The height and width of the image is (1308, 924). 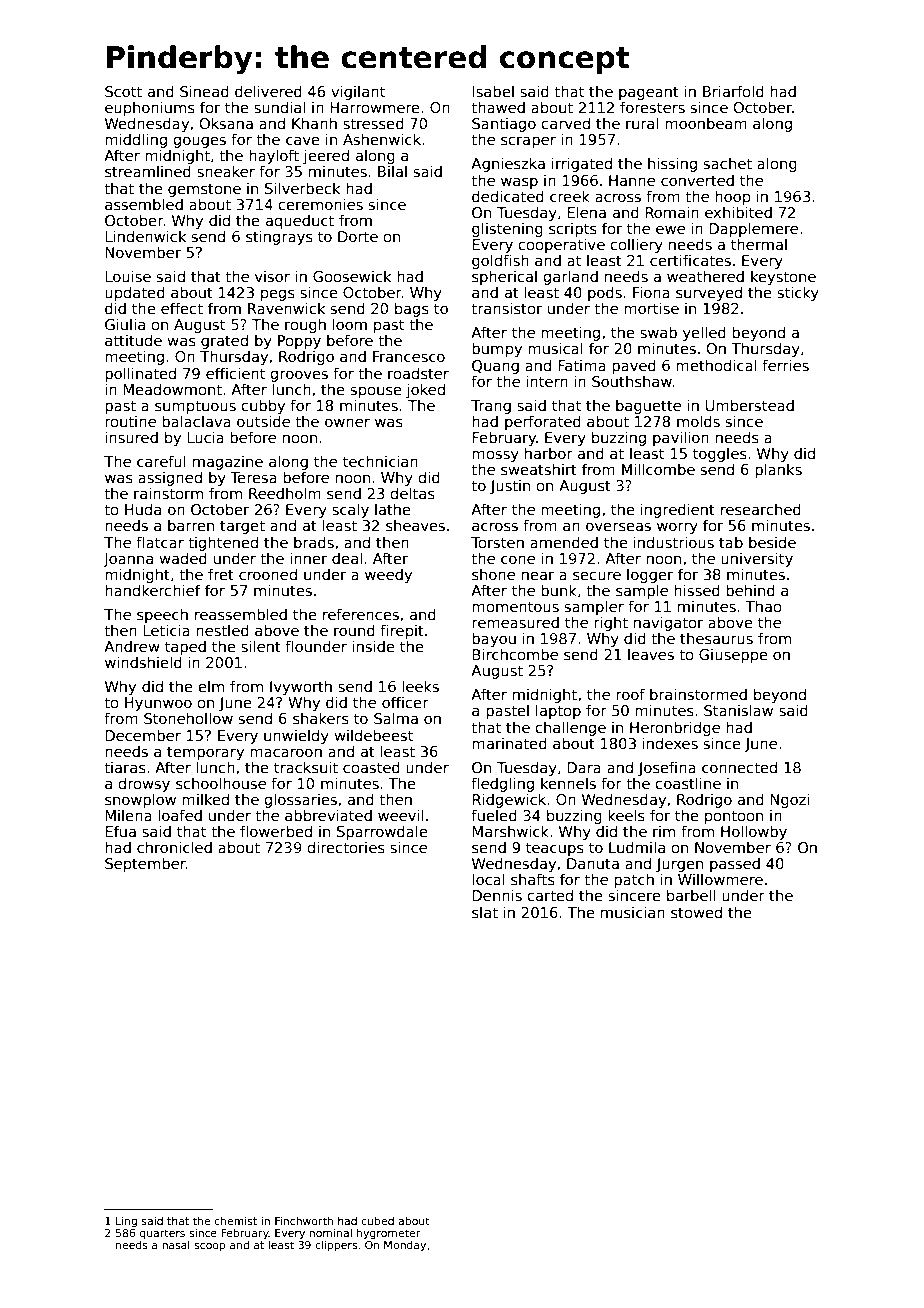 I want to click on quarters, so click(x=162, y=1234).
